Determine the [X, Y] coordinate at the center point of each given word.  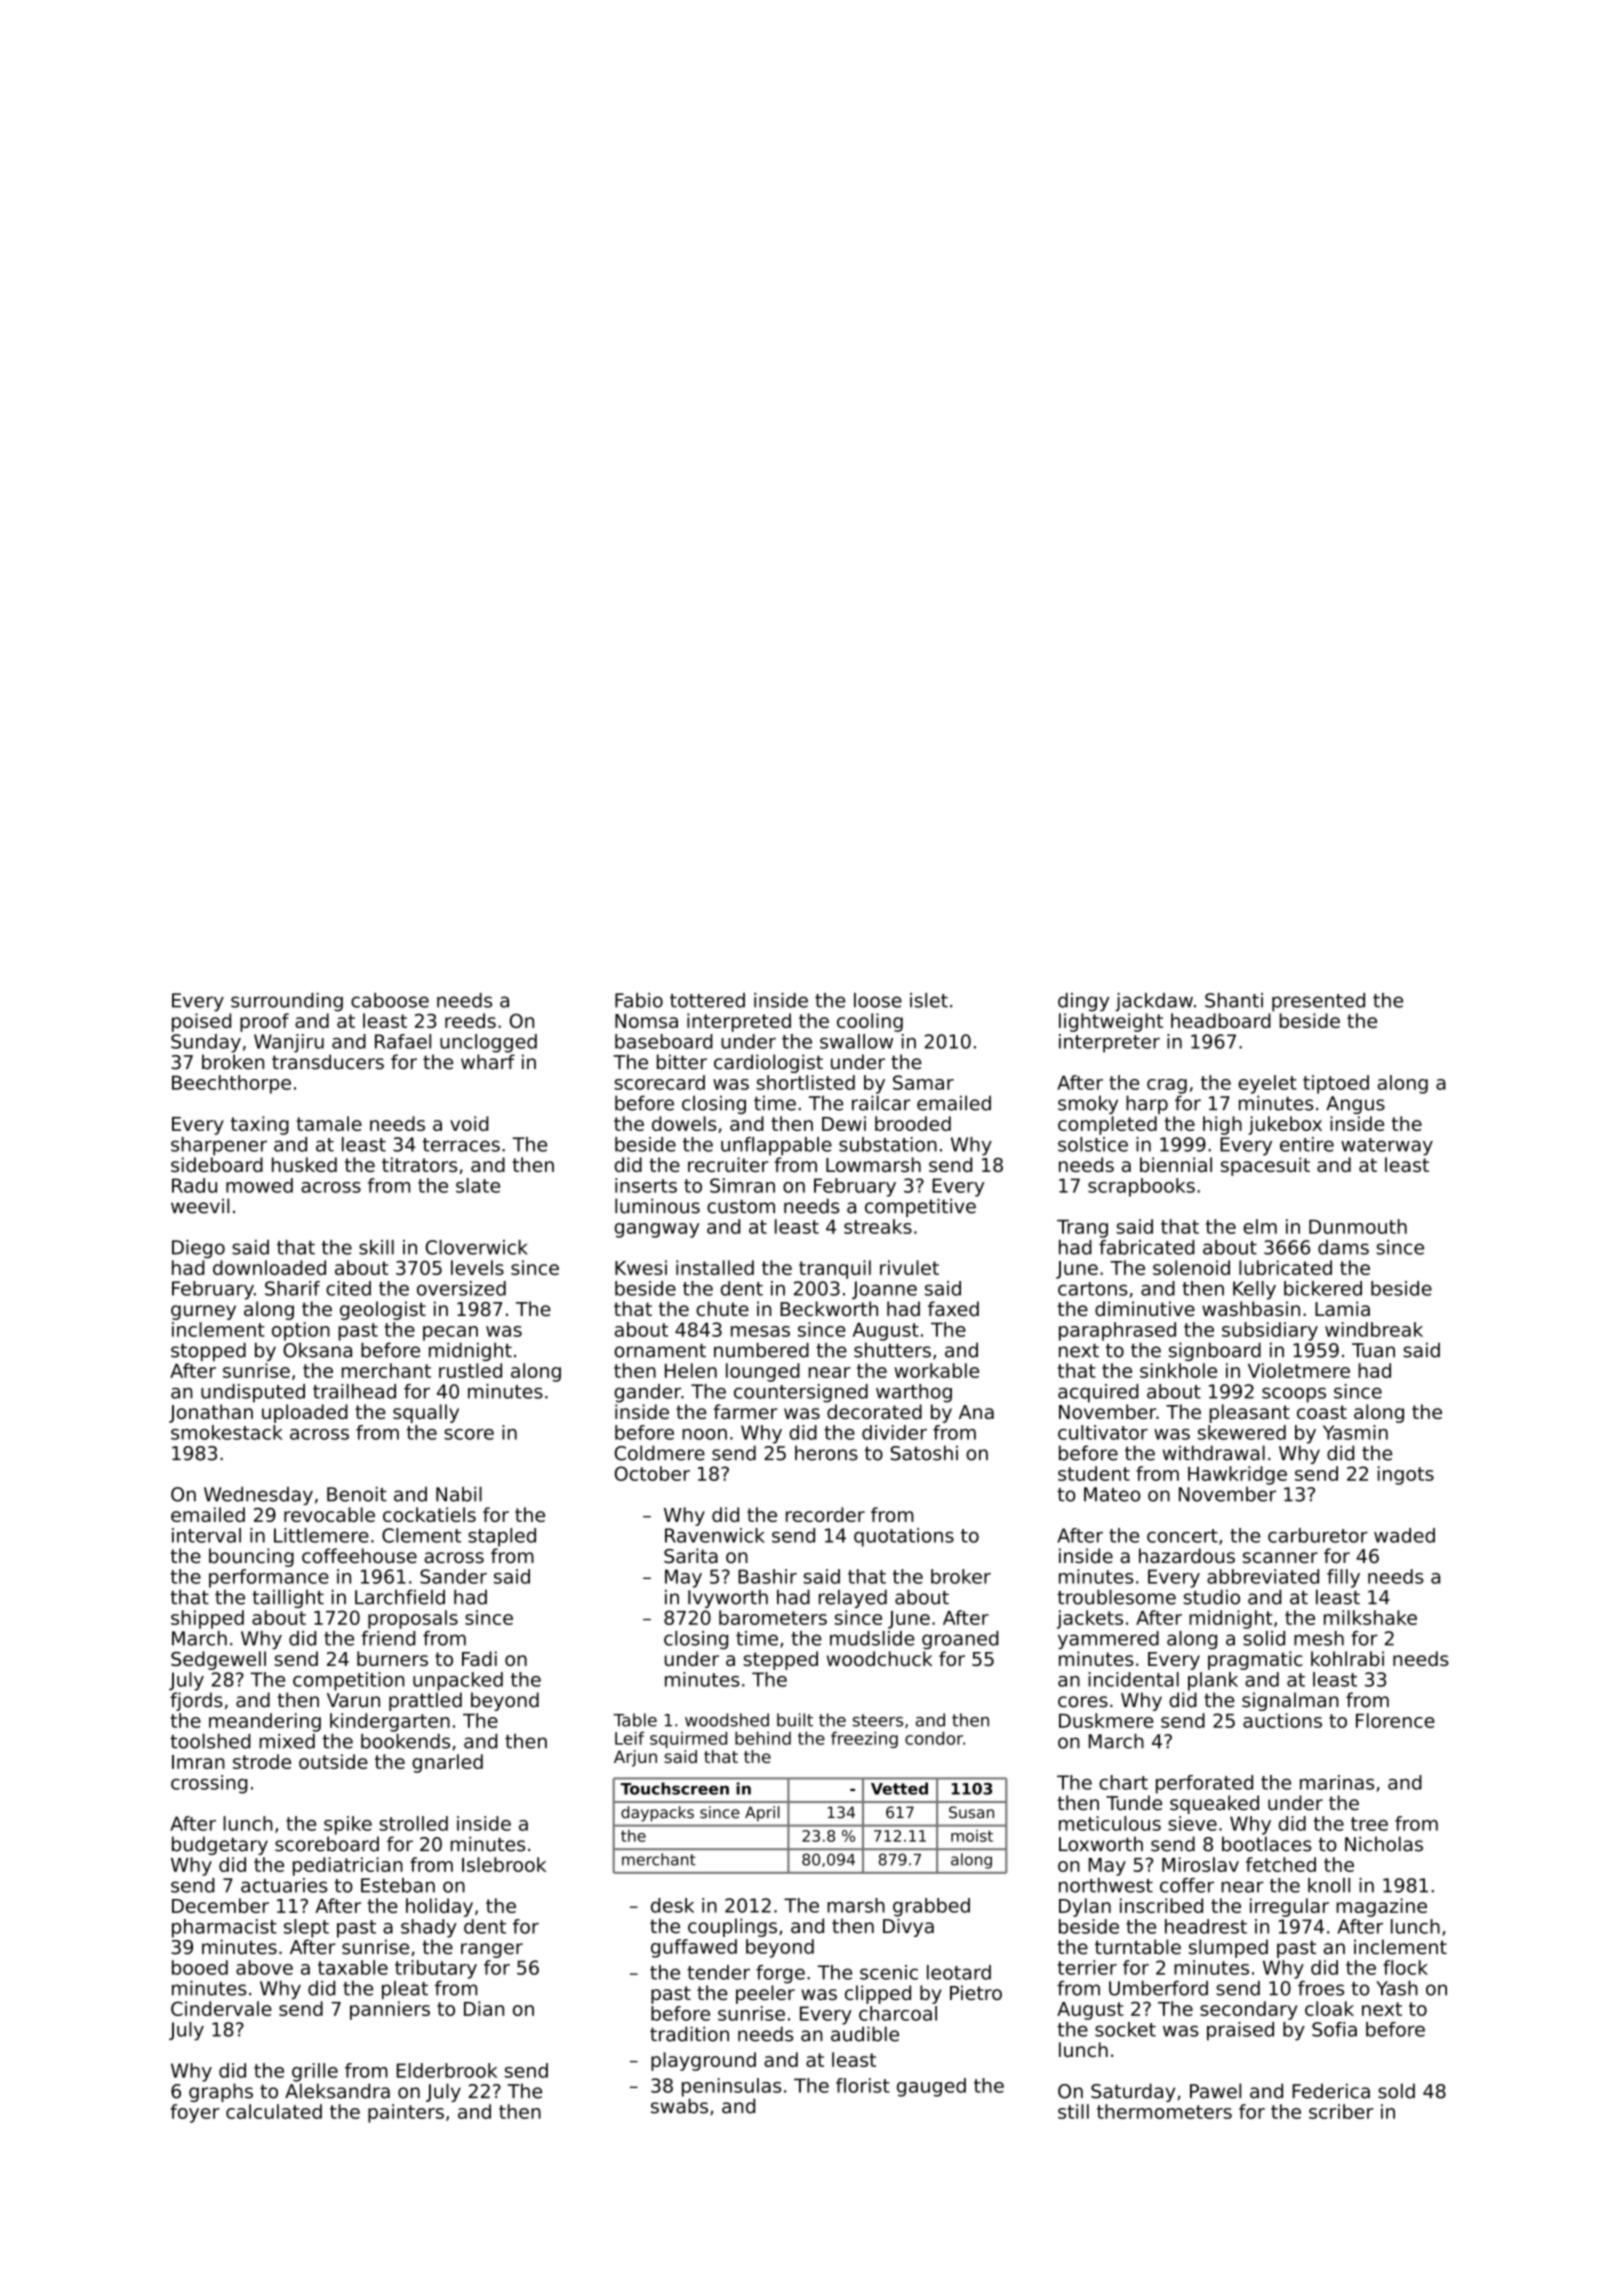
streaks [878, 1226]
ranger [492, 1950]
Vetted [899, 1788]
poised [201, 1022]
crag [1167, 1086]
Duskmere [1106, 1720]
